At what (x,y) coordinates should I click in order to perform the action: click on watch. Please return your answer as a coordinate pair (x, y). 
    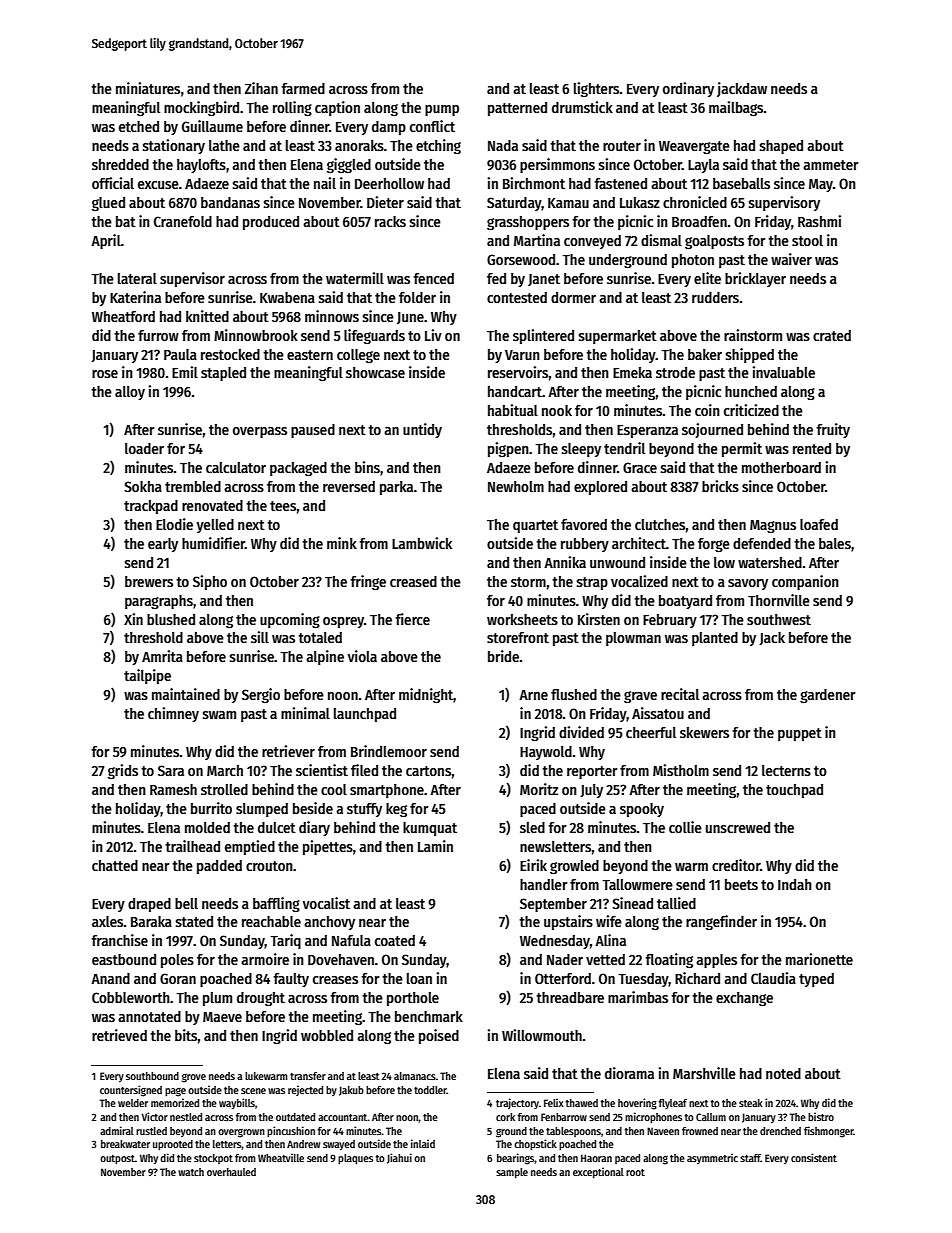
    Looking at the image, I should click on (191, 1172).
